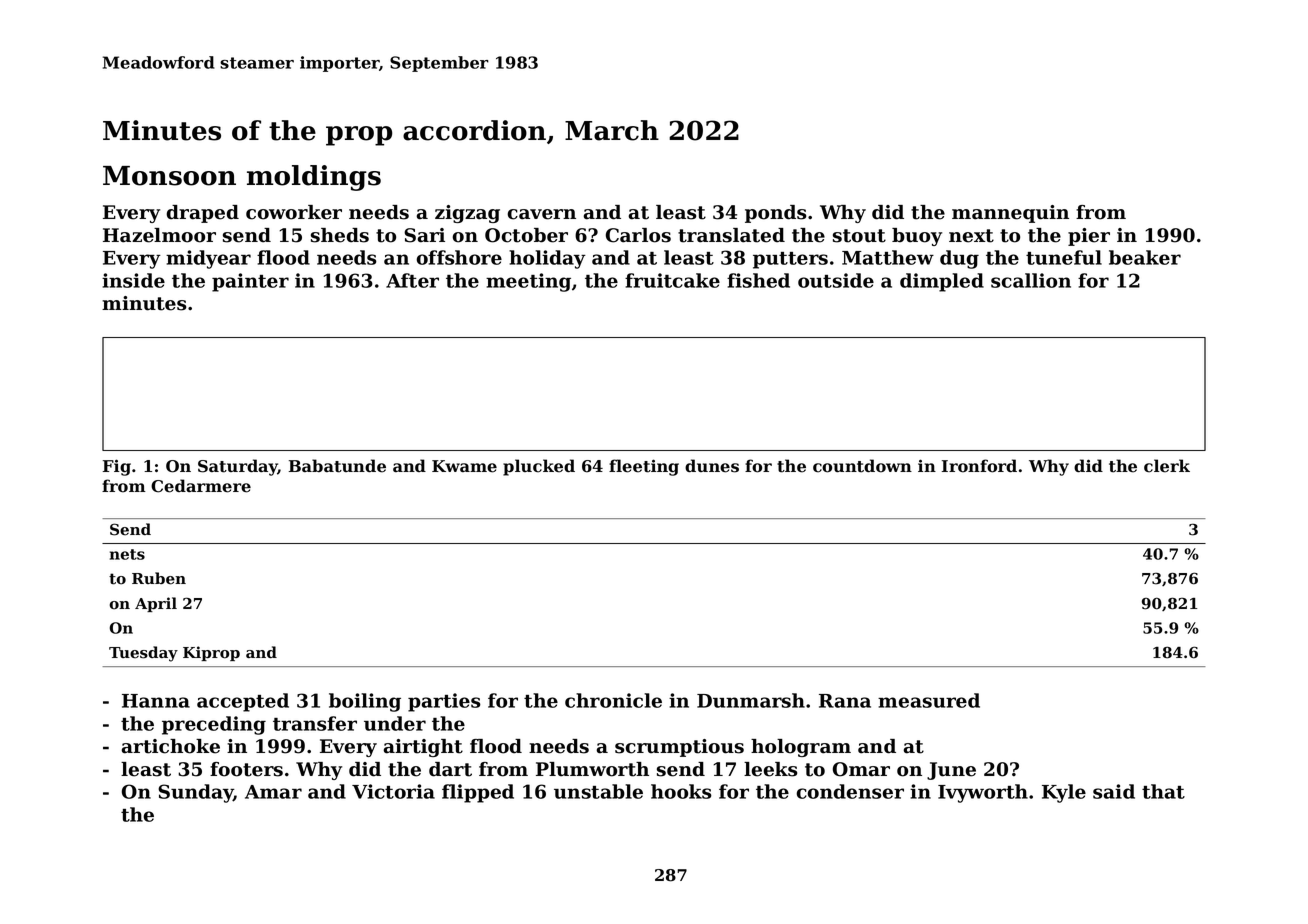 Image resolution: width=1308 pixels, height=924 pixels. I want to click on airtight, so click(423, 748).
